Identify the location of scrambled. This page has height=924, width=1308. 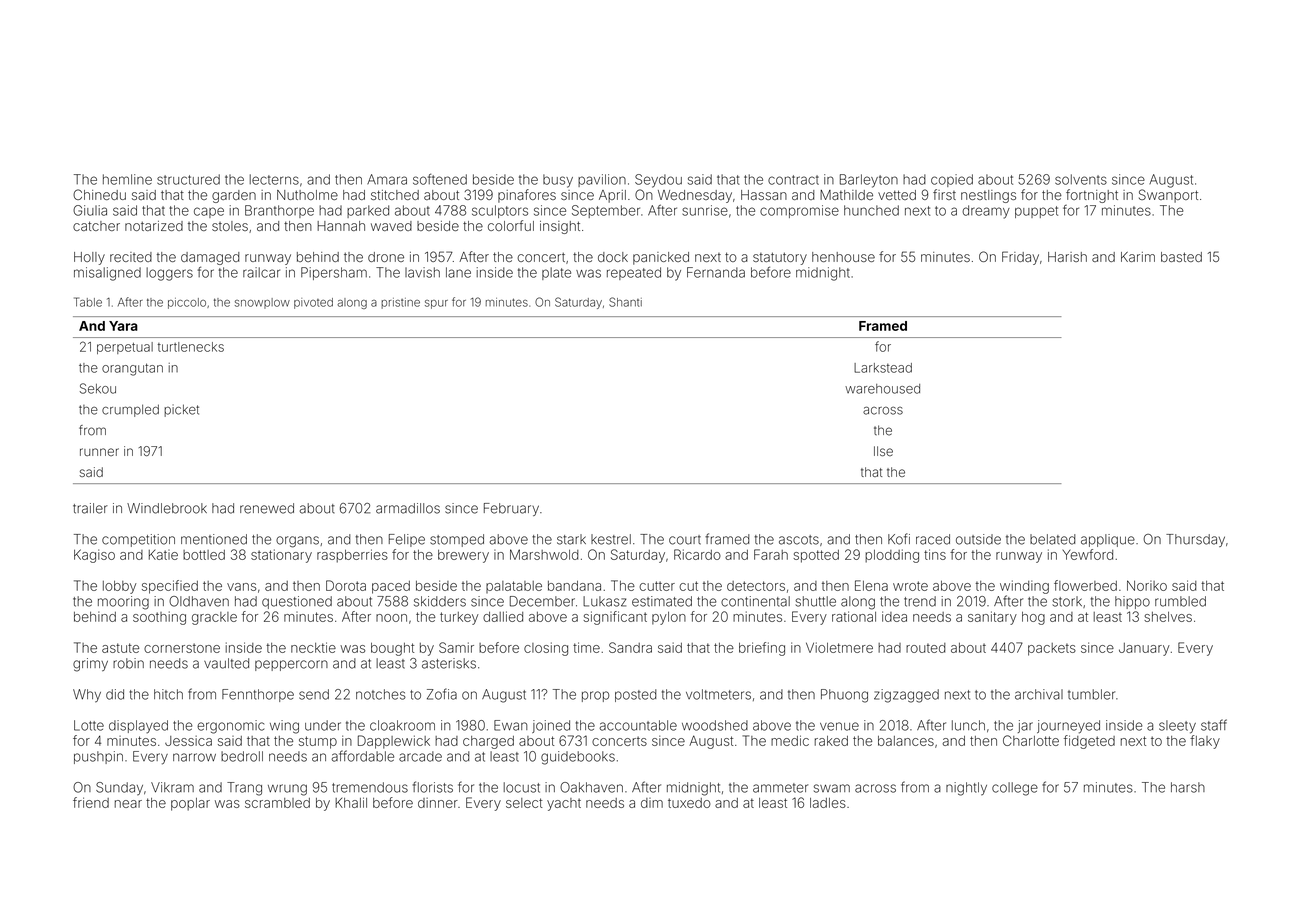
(277, 803).
